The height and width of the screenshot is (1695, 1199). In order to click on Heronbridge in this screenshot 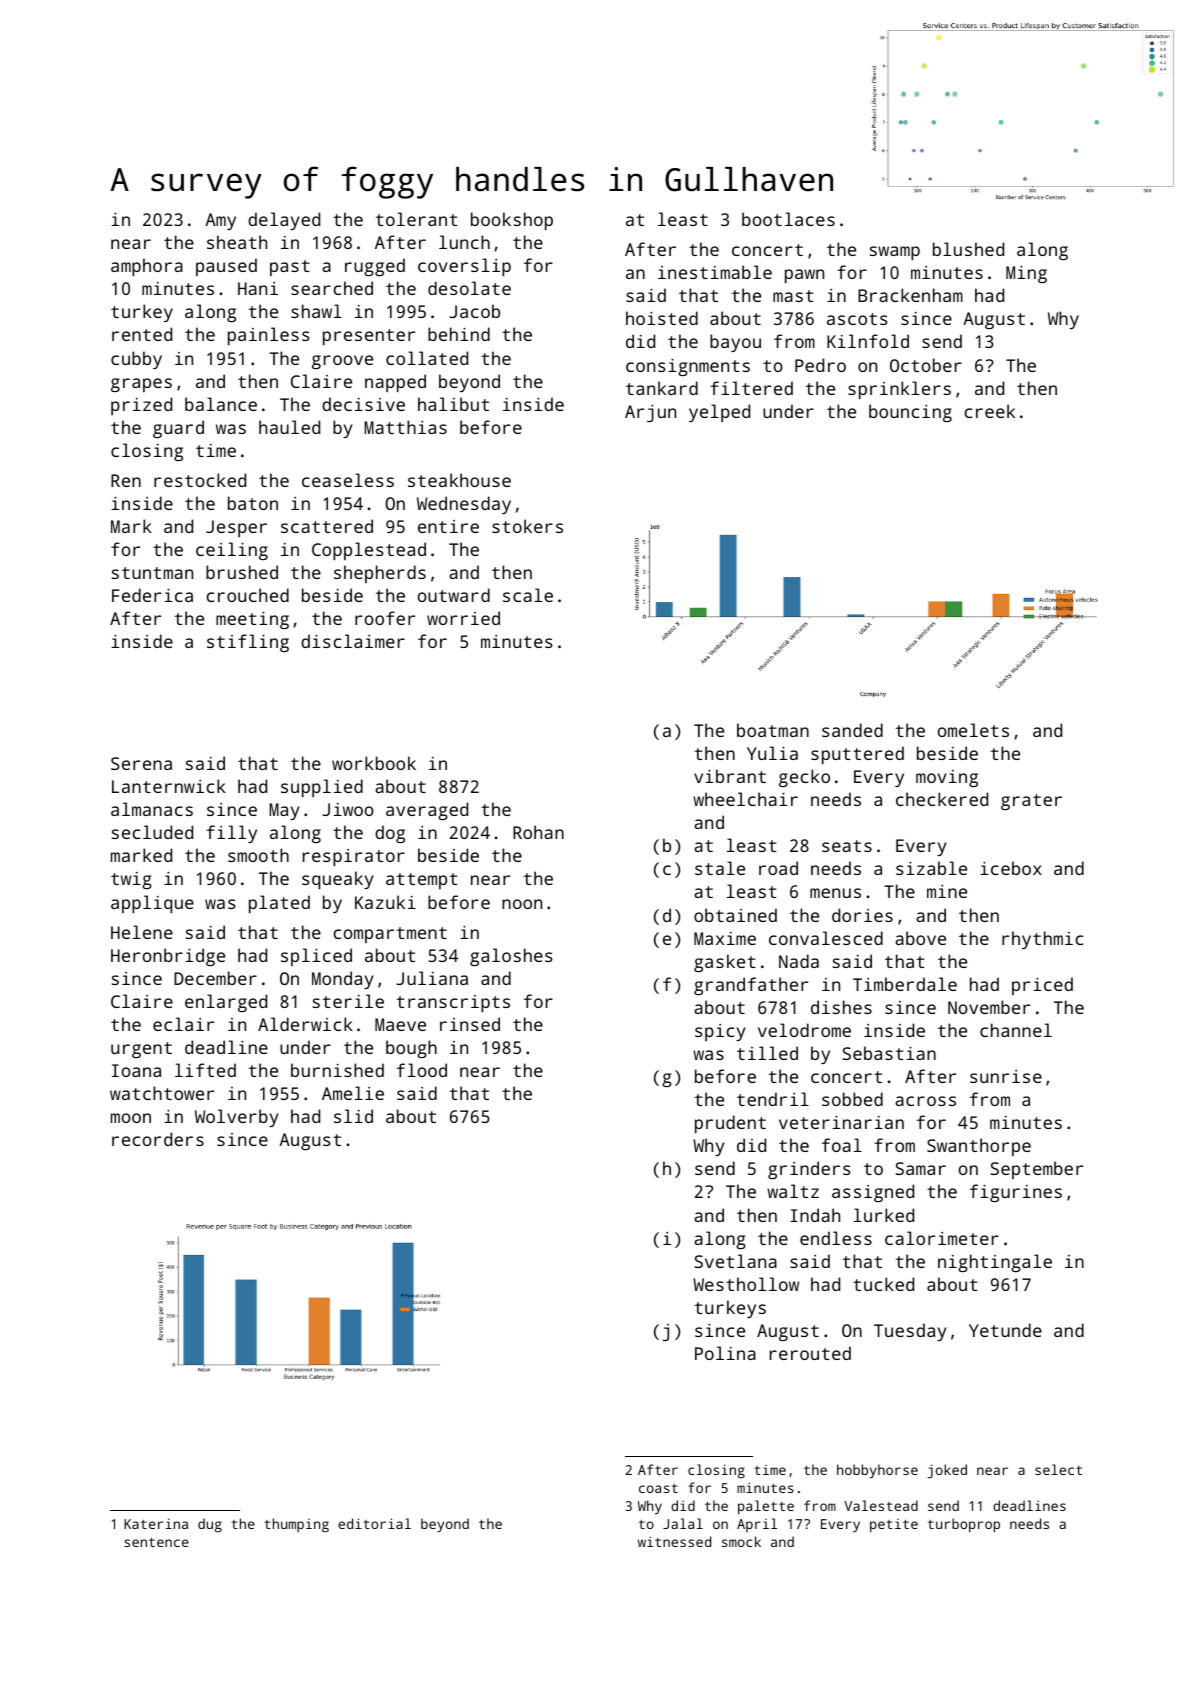, I will do `click(168, 957)`.
